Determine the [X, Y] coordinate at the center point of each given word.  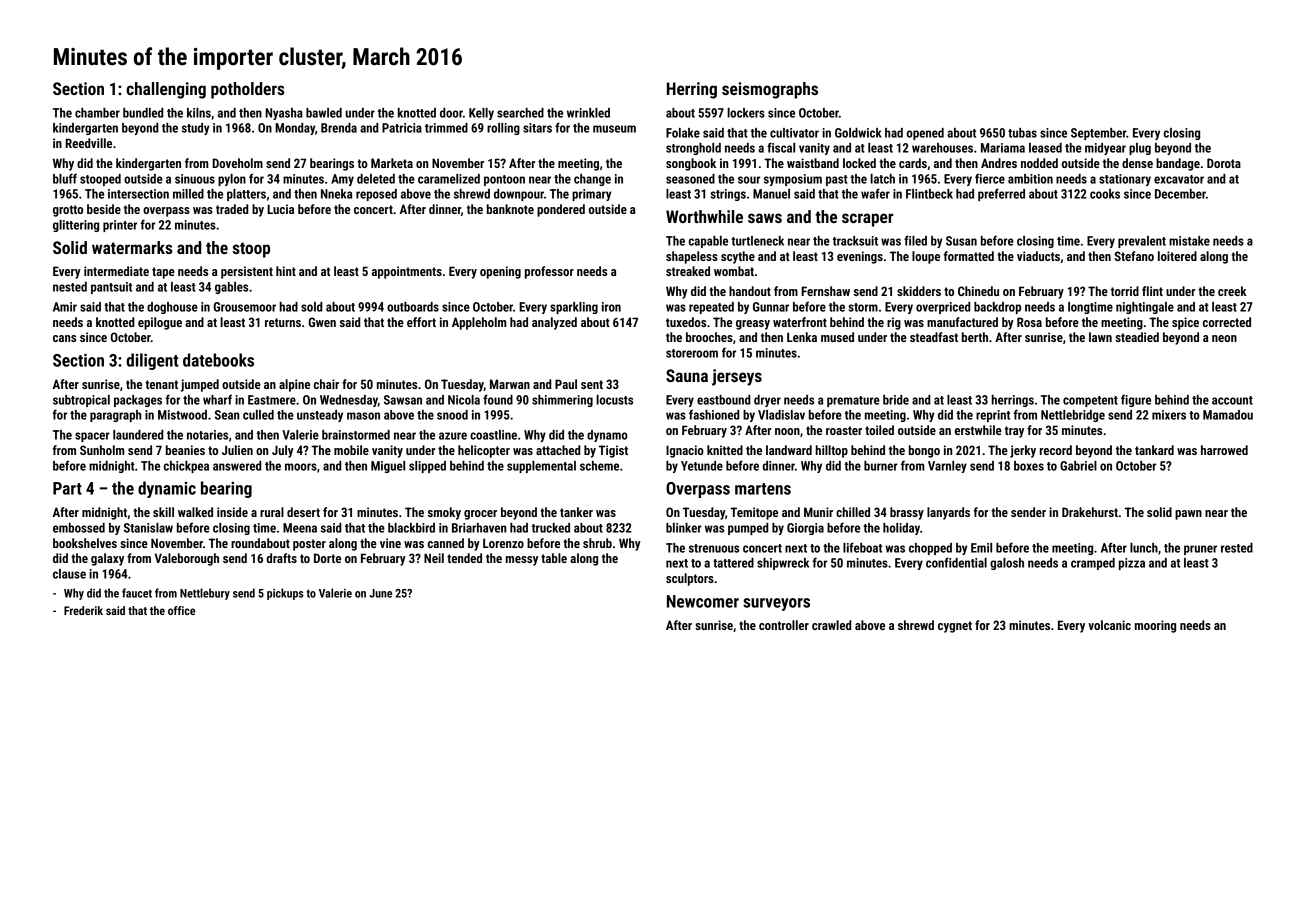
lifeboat [862, 547]
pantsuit [111, 288]
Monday [295, 129]
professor [549, 272]
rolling [503, 129]
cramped [1093, 564]
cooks [1105, 194]
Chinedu [978, 291]
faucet [137, 593]
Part [67, 488]
